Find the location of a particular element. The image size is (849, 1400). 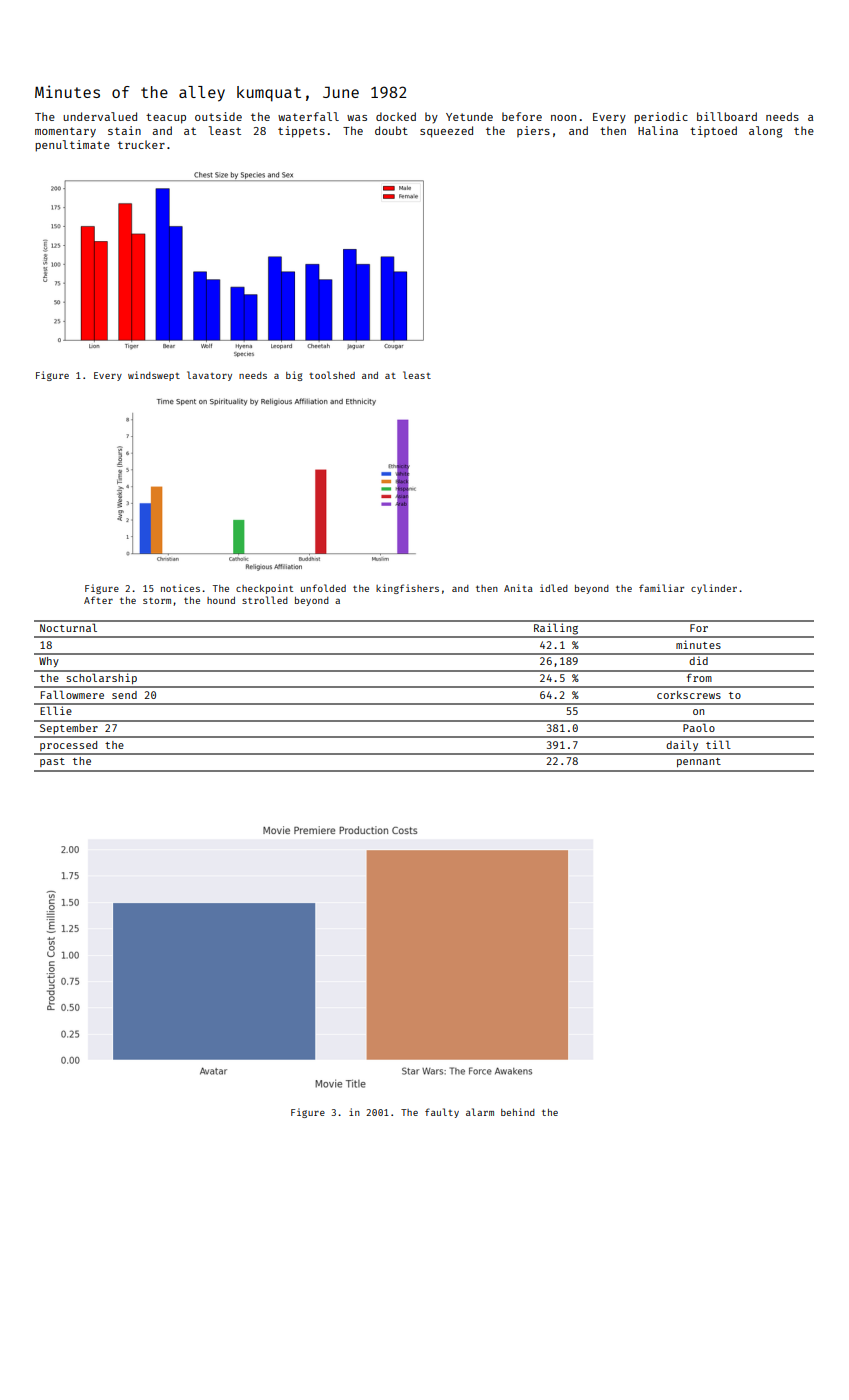

along is located at coordinates (765, 132).
